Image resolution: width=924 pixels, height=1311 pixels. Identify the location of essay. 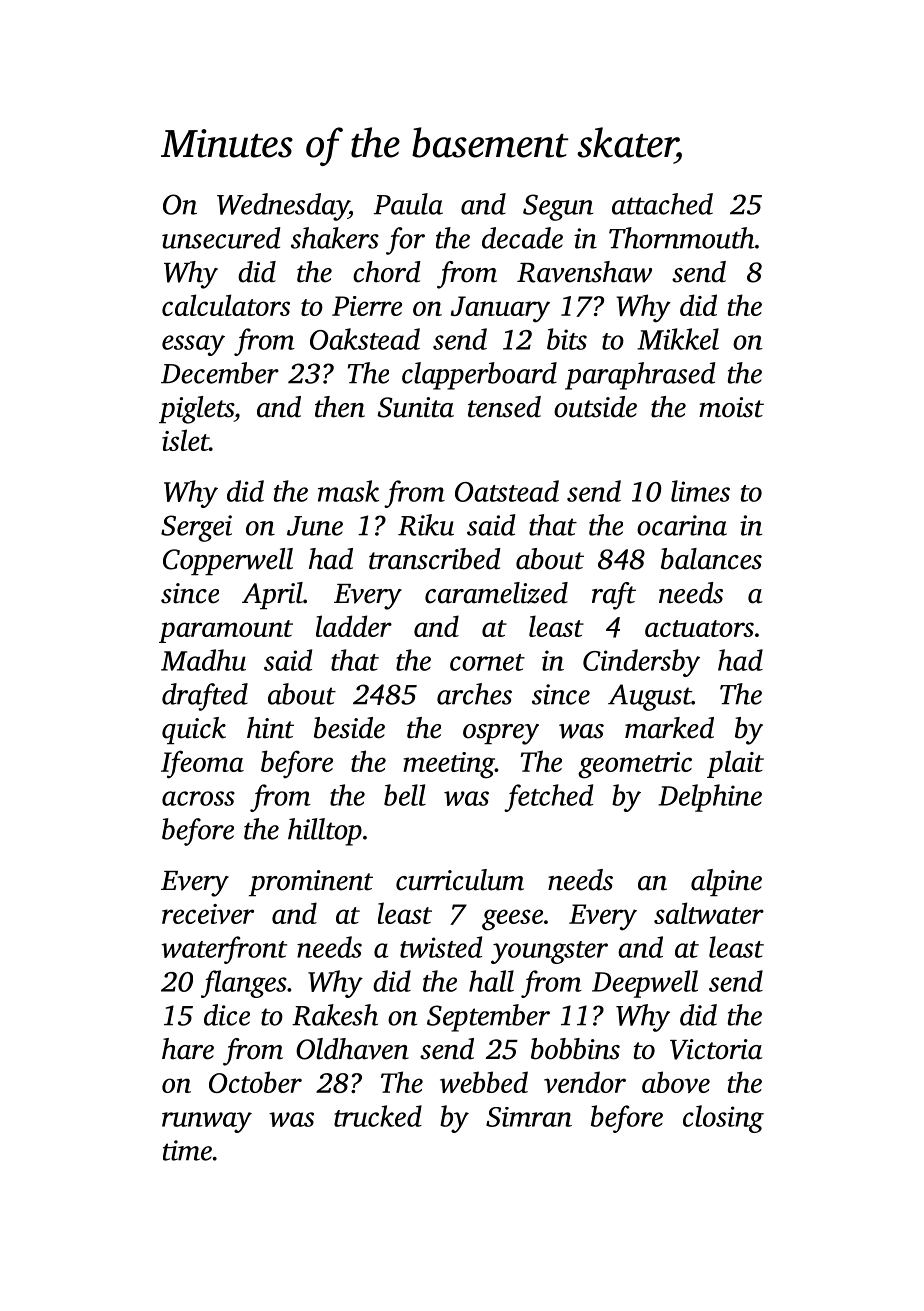
(193, 345).
